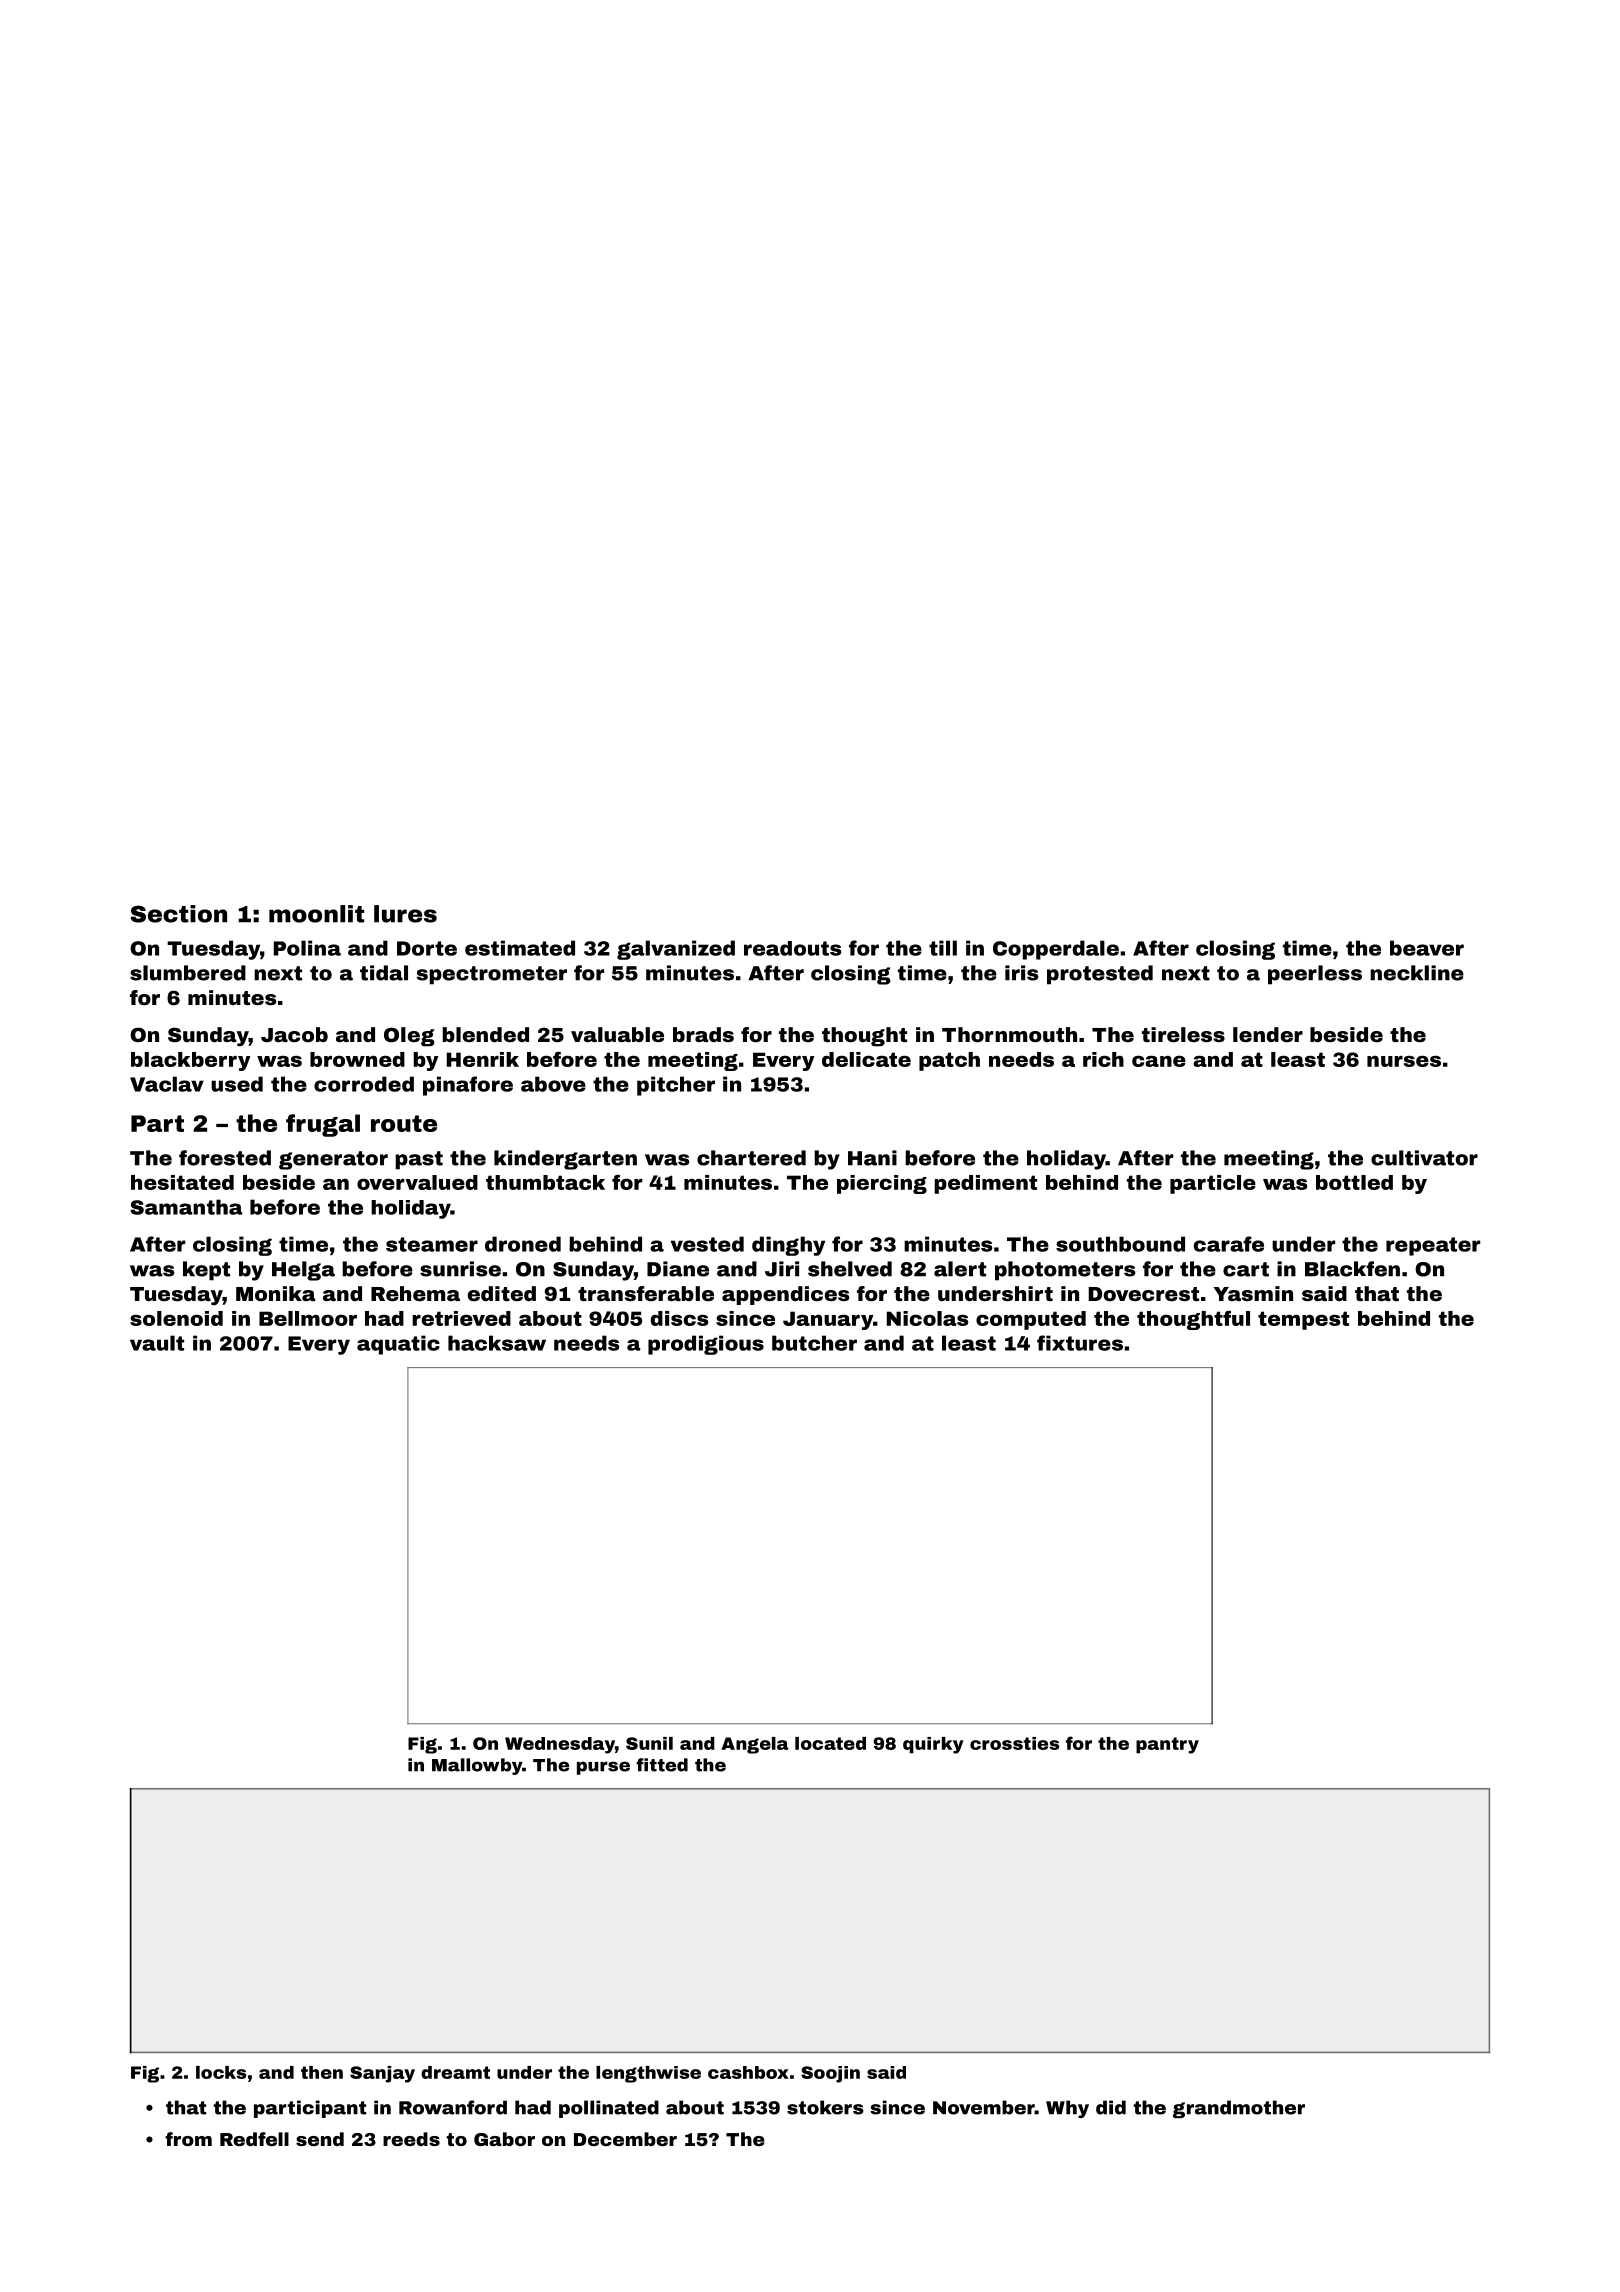  I want to click on kept, so click(206, 1271).
